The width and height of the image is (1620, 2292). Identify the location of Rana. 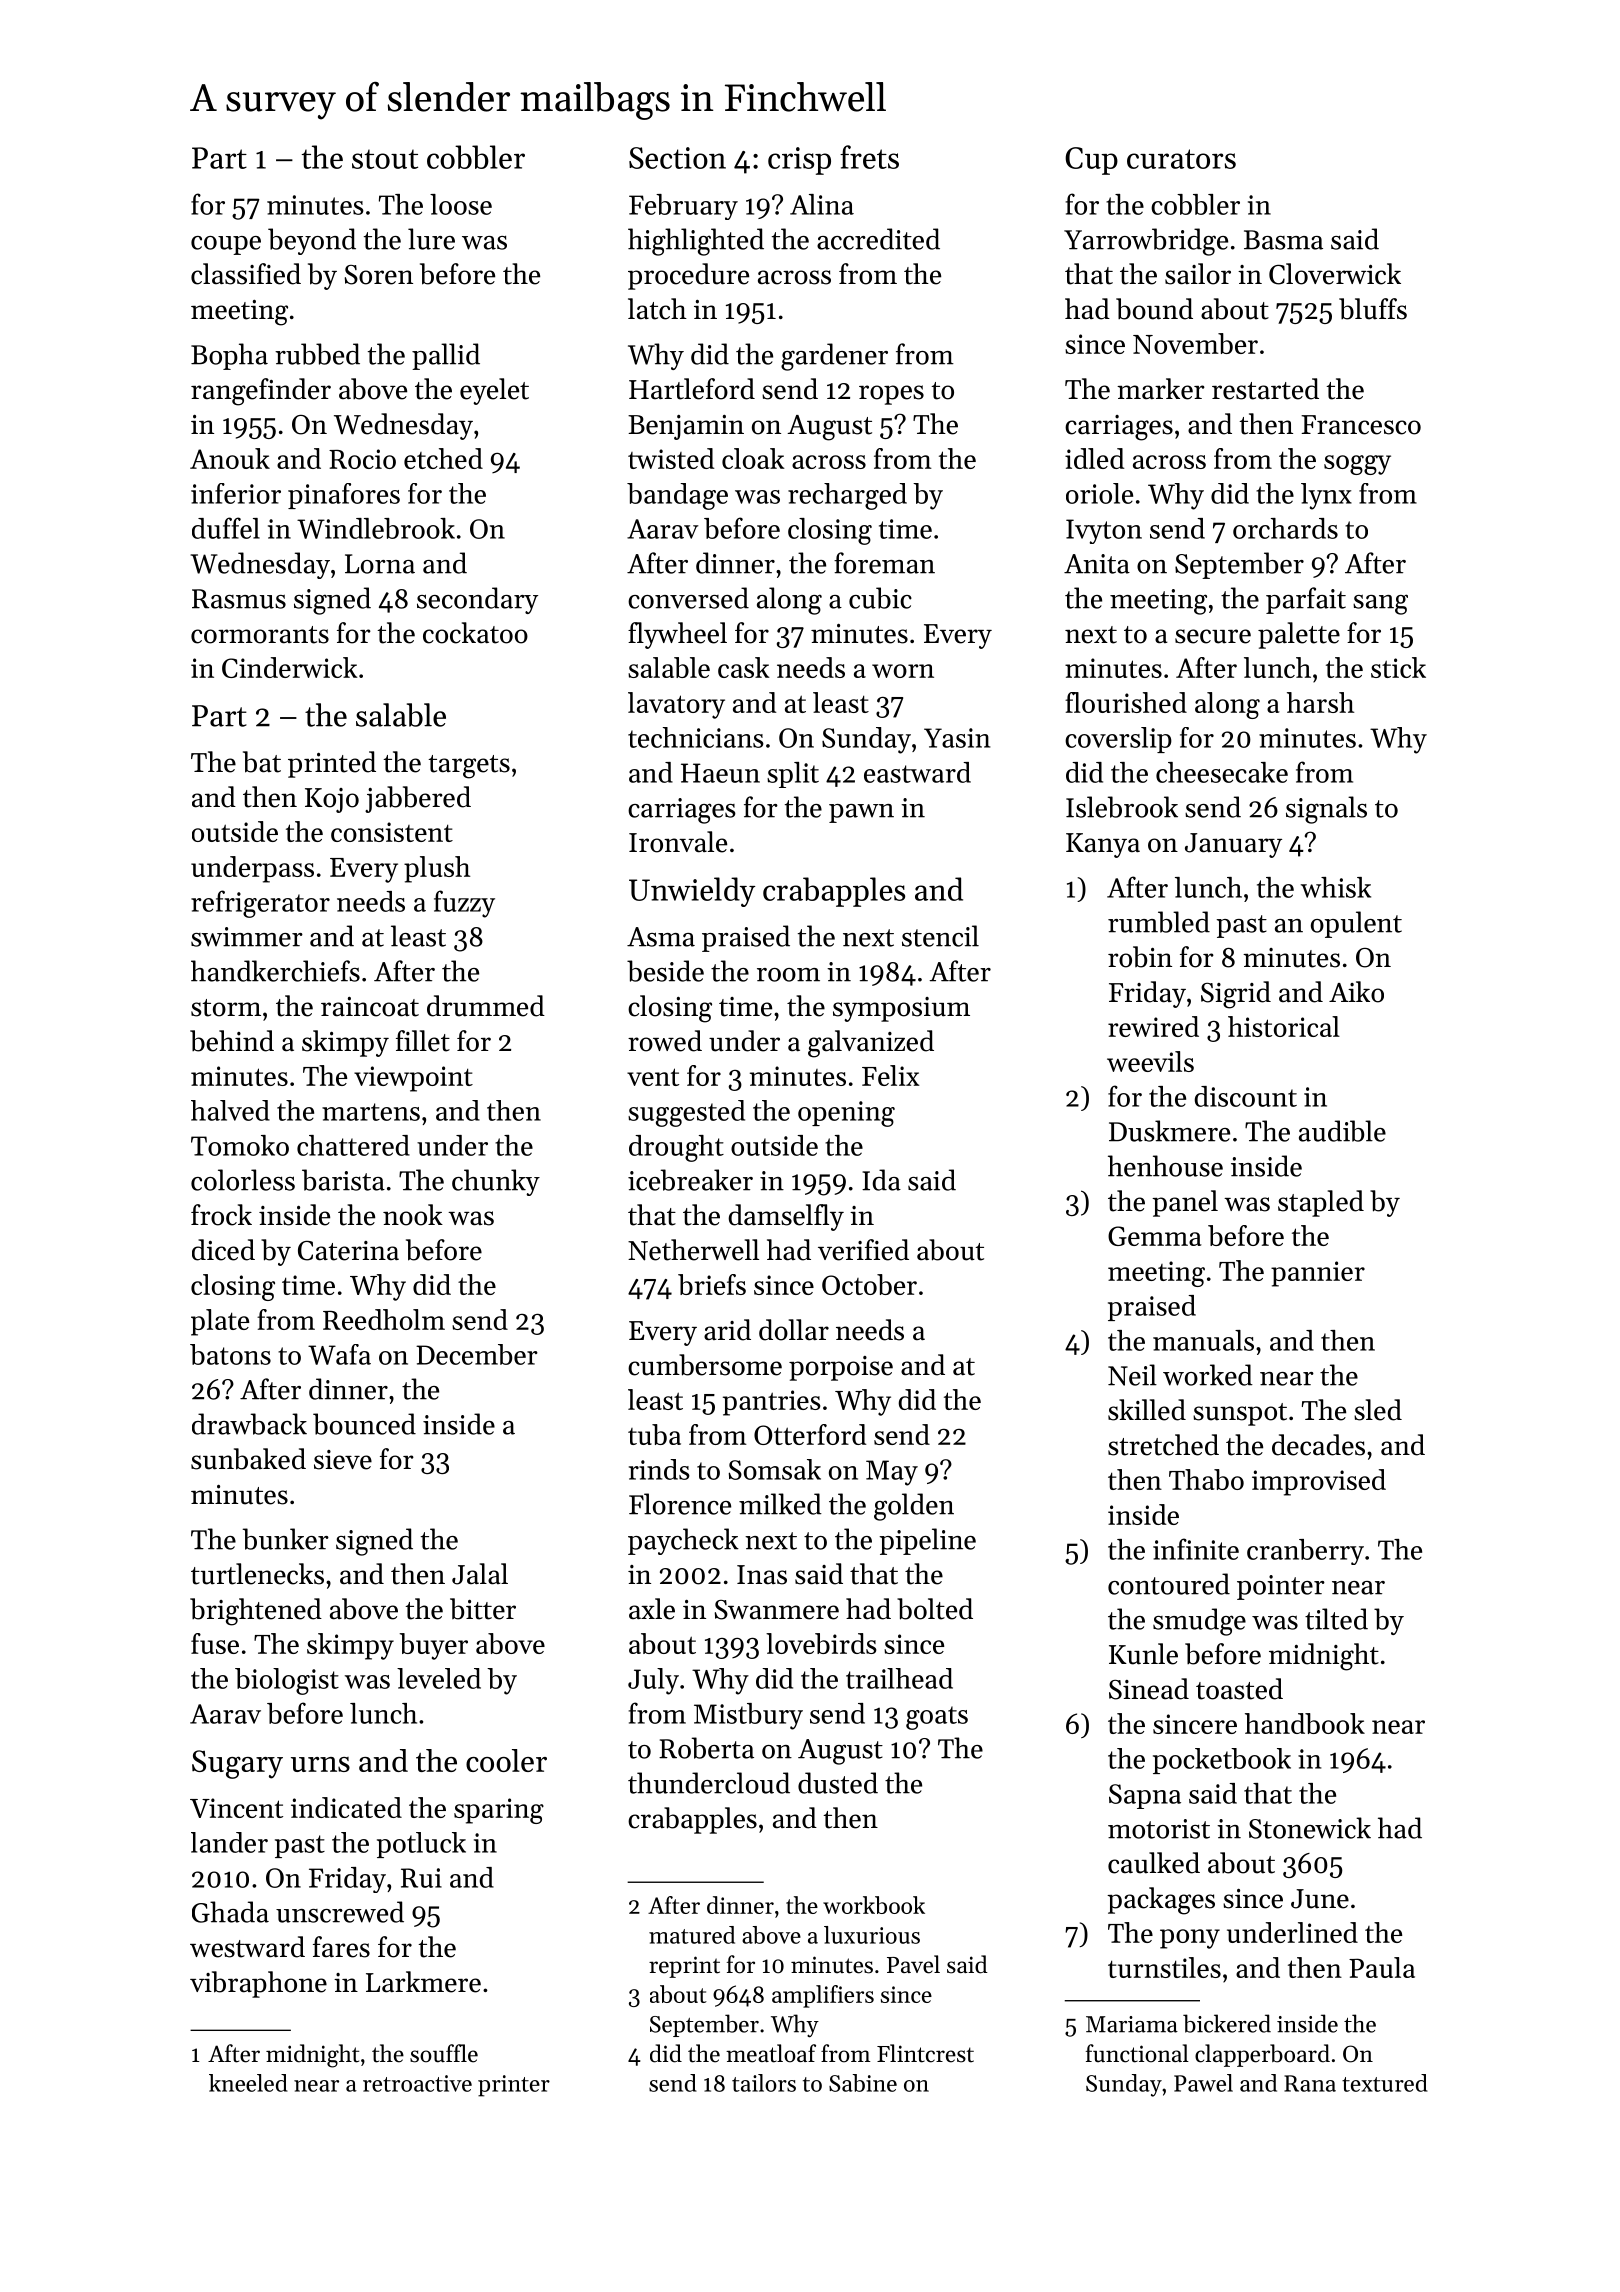
(1310, 2083).
